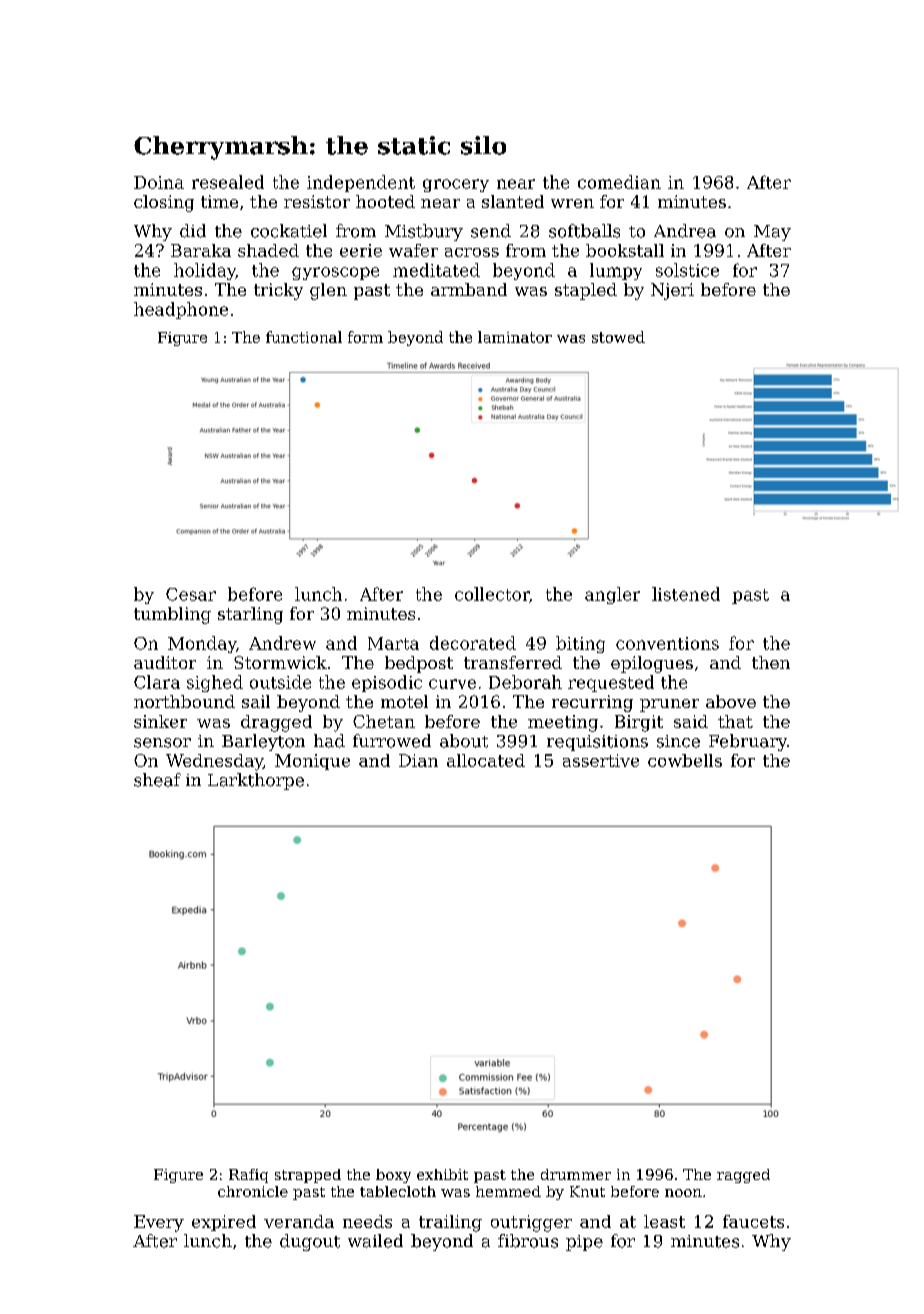 The height and width of the screenshot is (1314, 924). I want to click on Andrea, so click(685, 231).
